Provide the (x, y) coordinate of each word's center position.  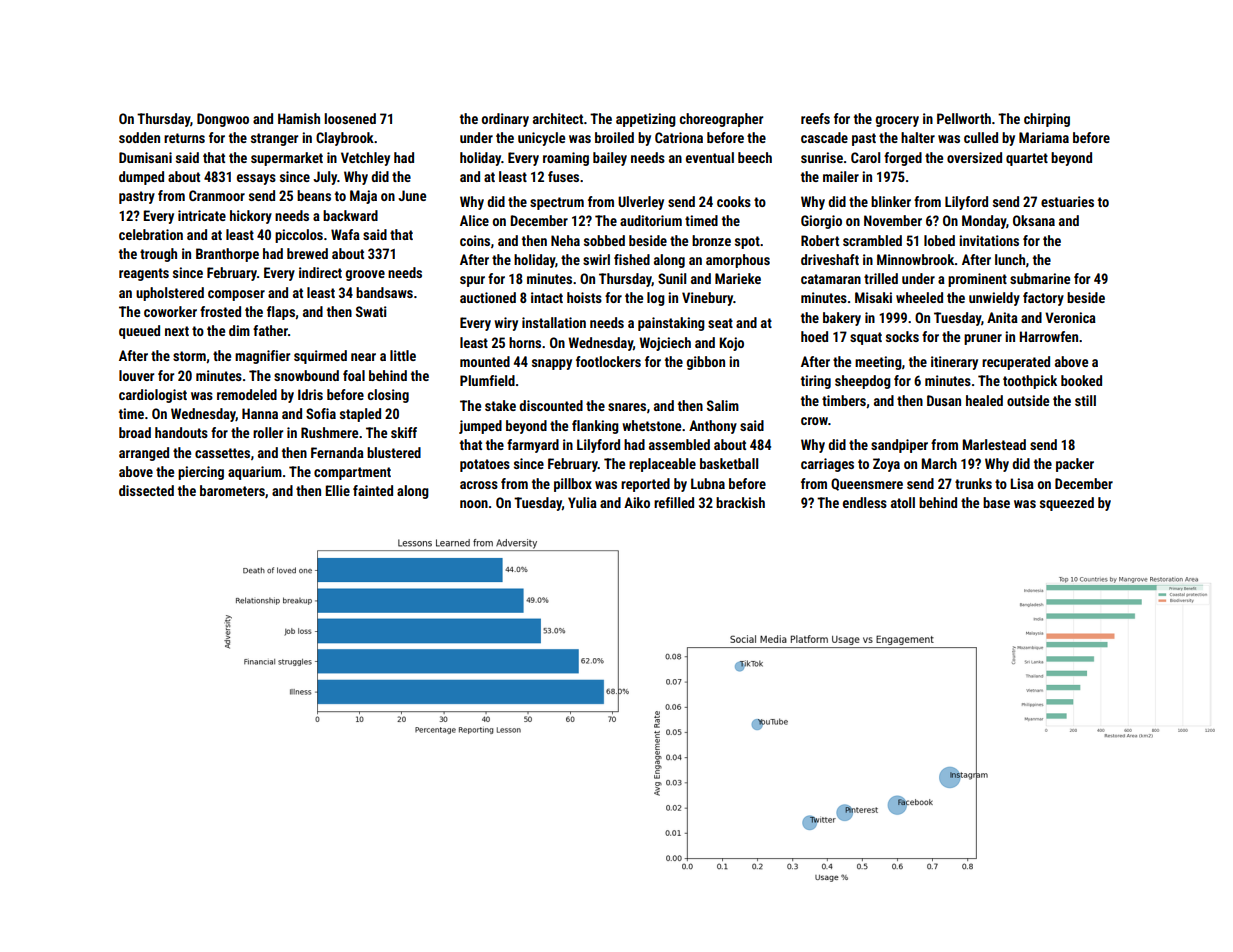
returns (184, 138)
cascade (824, 137)
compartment (352, 473)
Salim (723, 405)
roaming (566, 159)
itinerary (954, 363)
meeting (878, 363)
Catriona (679, 137)
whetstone (651, 425)
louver (136, 375)
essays (256, 179)
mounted (485, 361)
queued (139, 332)
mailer (841, 176)
